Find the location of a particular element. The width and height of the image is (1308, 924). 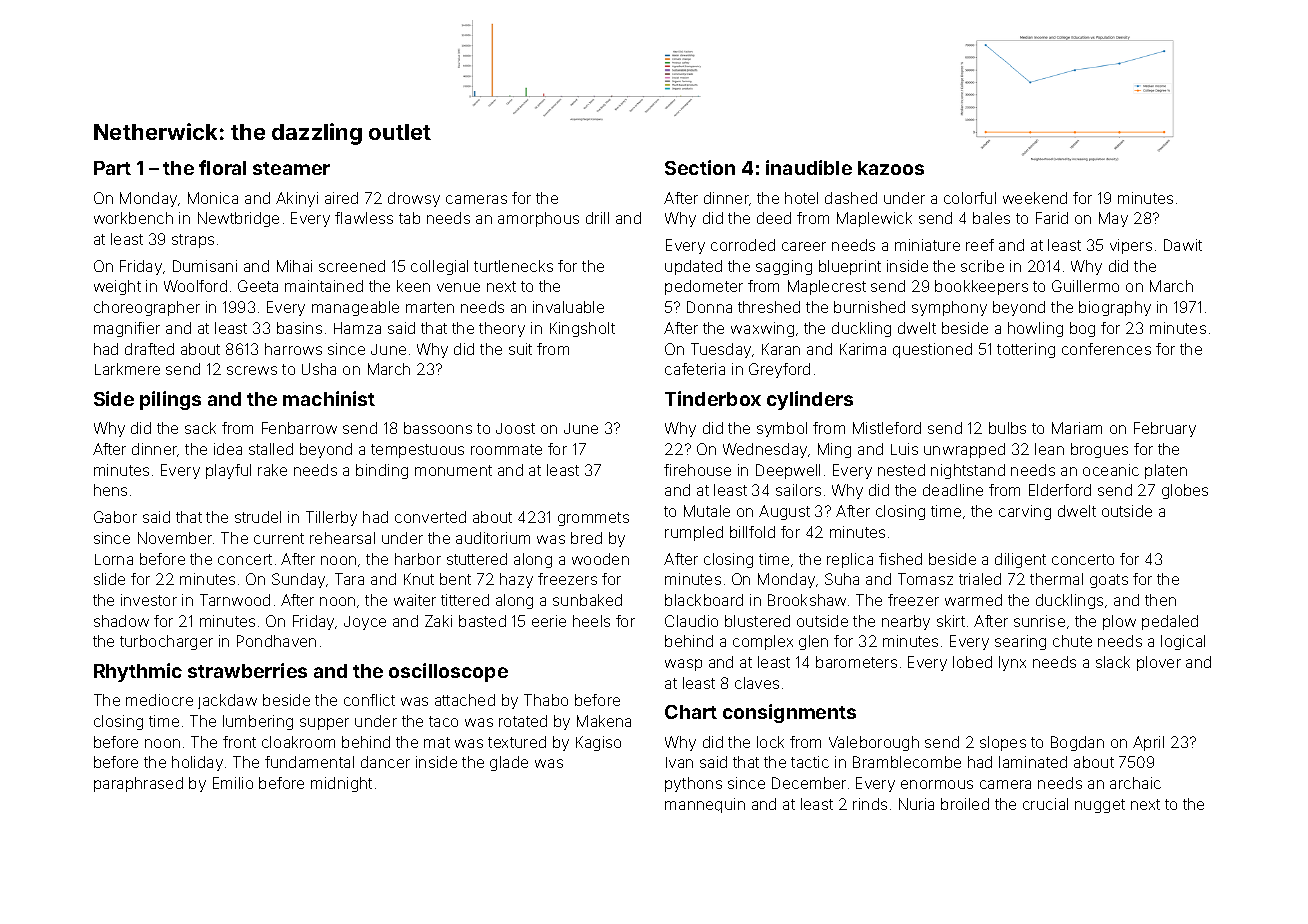

weekend is located at coordinates (1035, 198).
